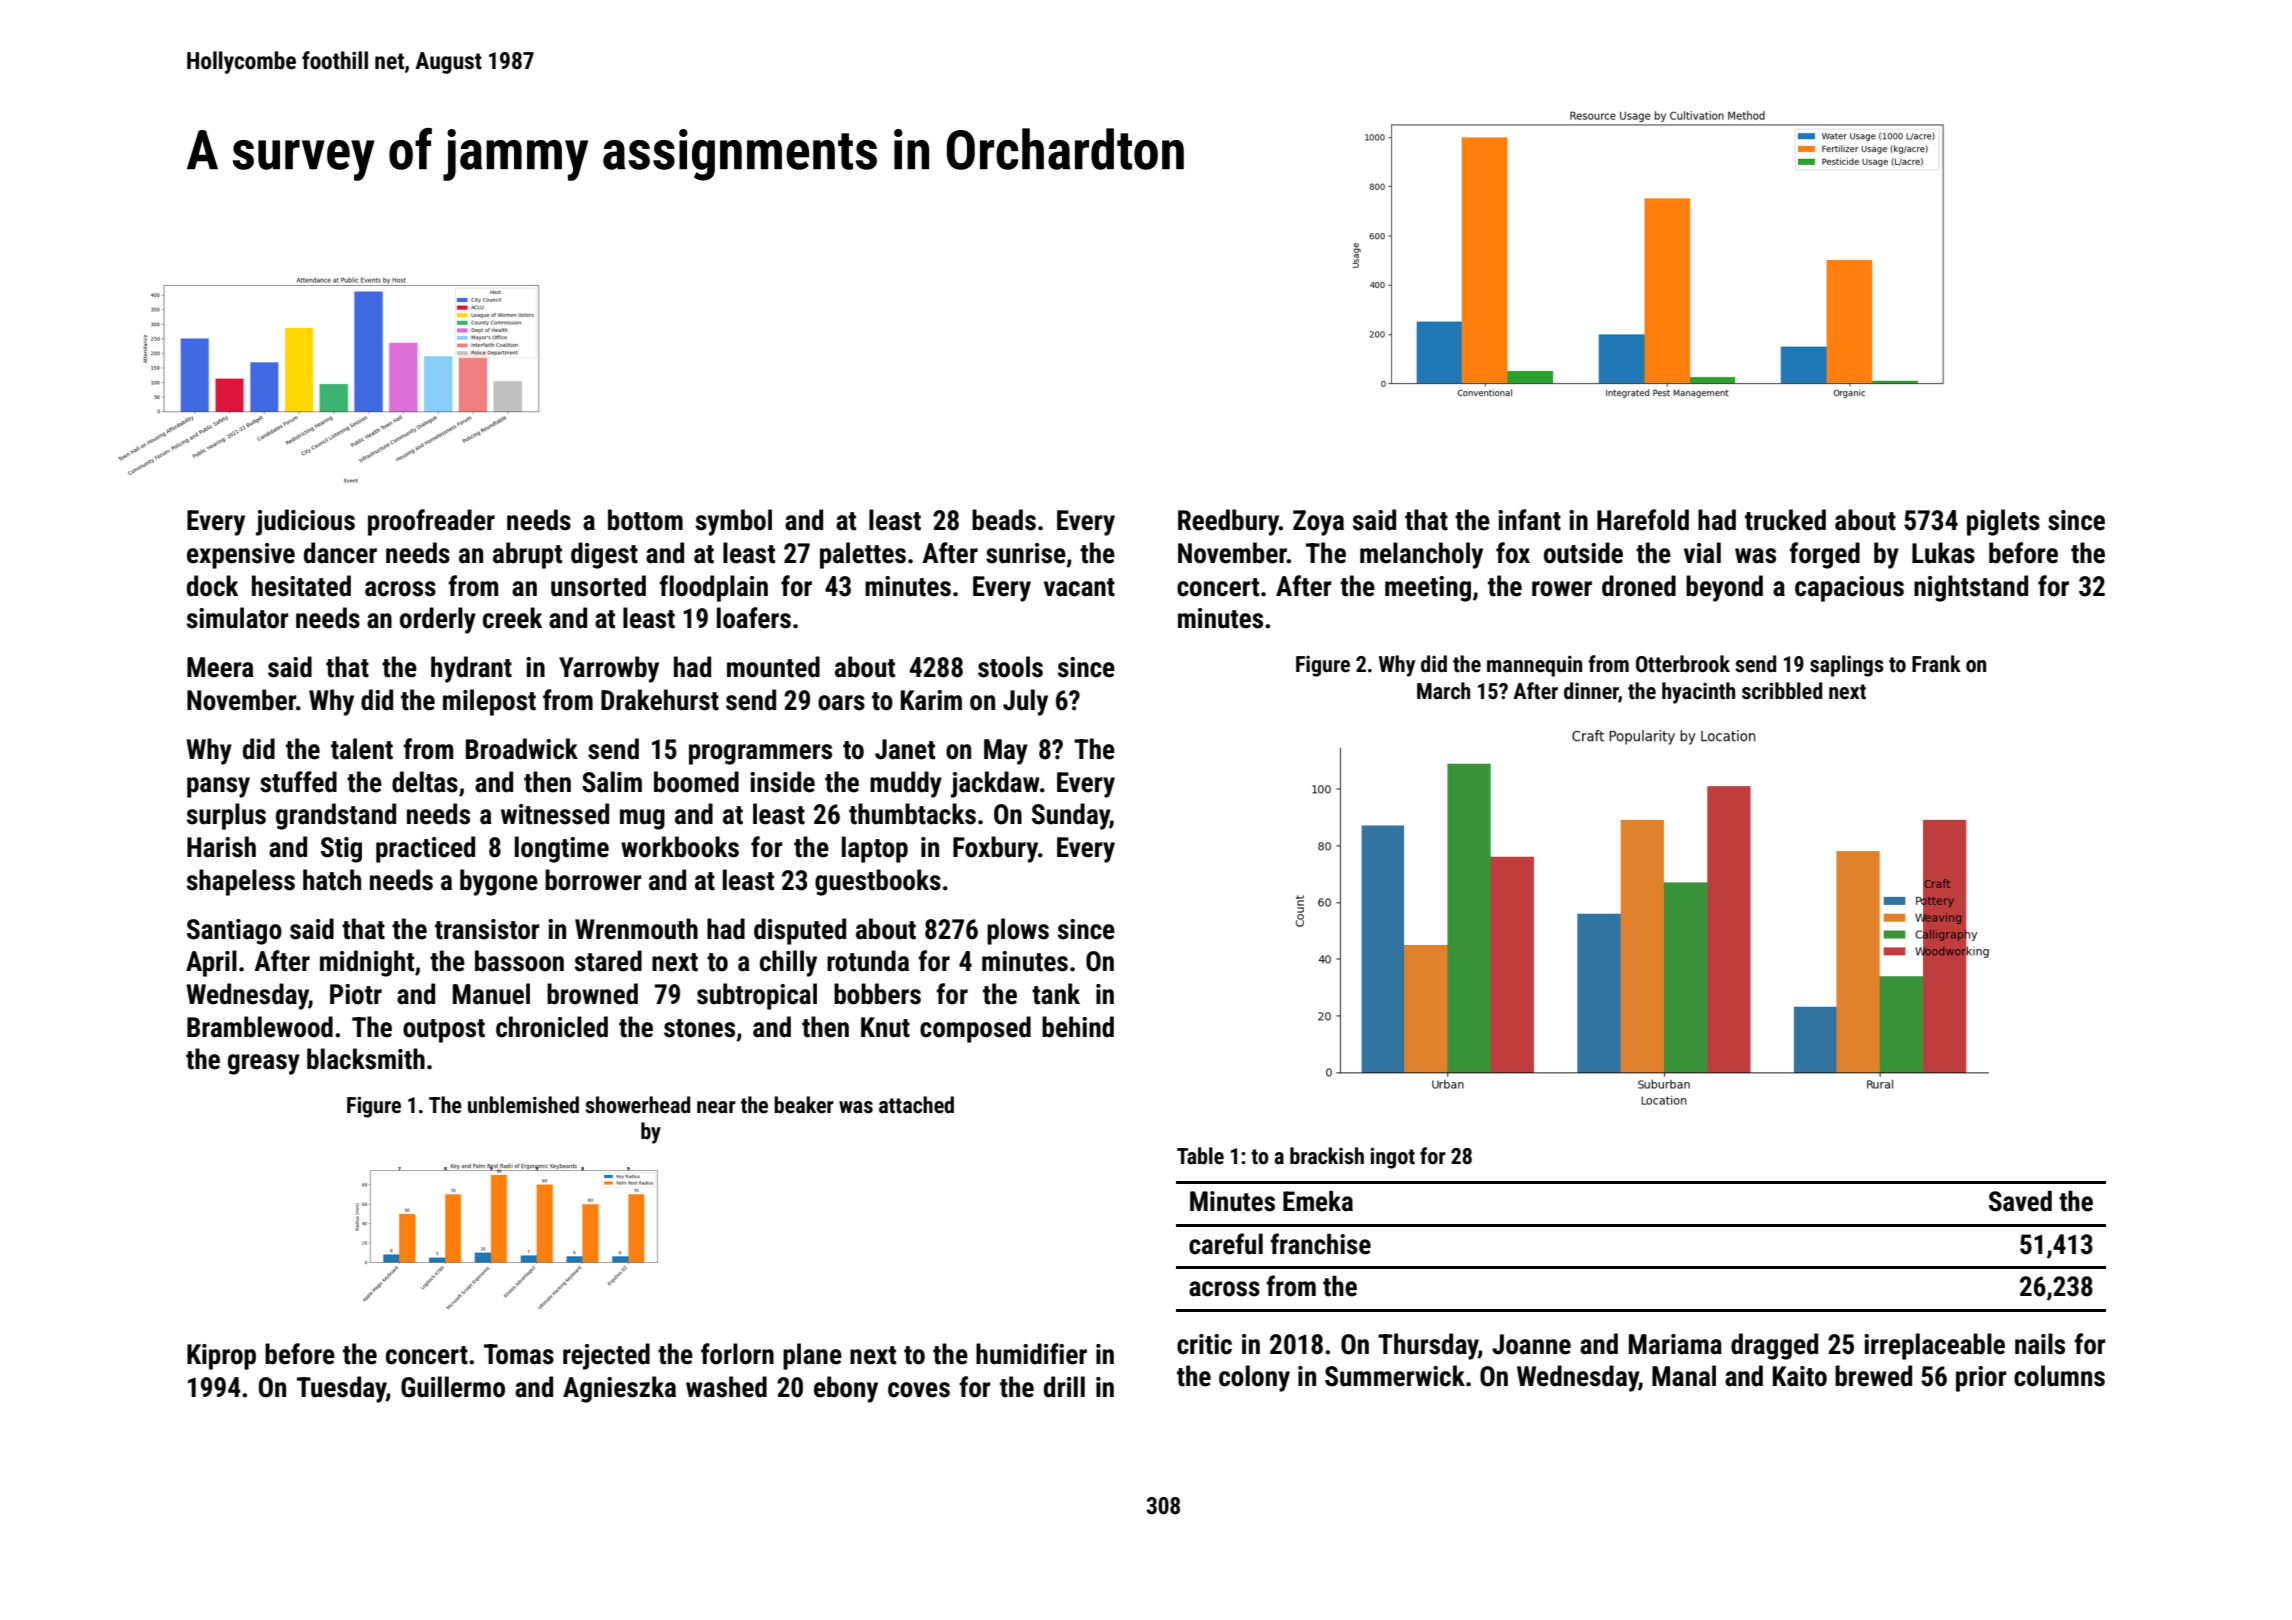 The height and width of the screenshot is (1620, 2292). Describe the element at coordinates (519, 1354) in the screenshot. I see `Tomas` at that location.
